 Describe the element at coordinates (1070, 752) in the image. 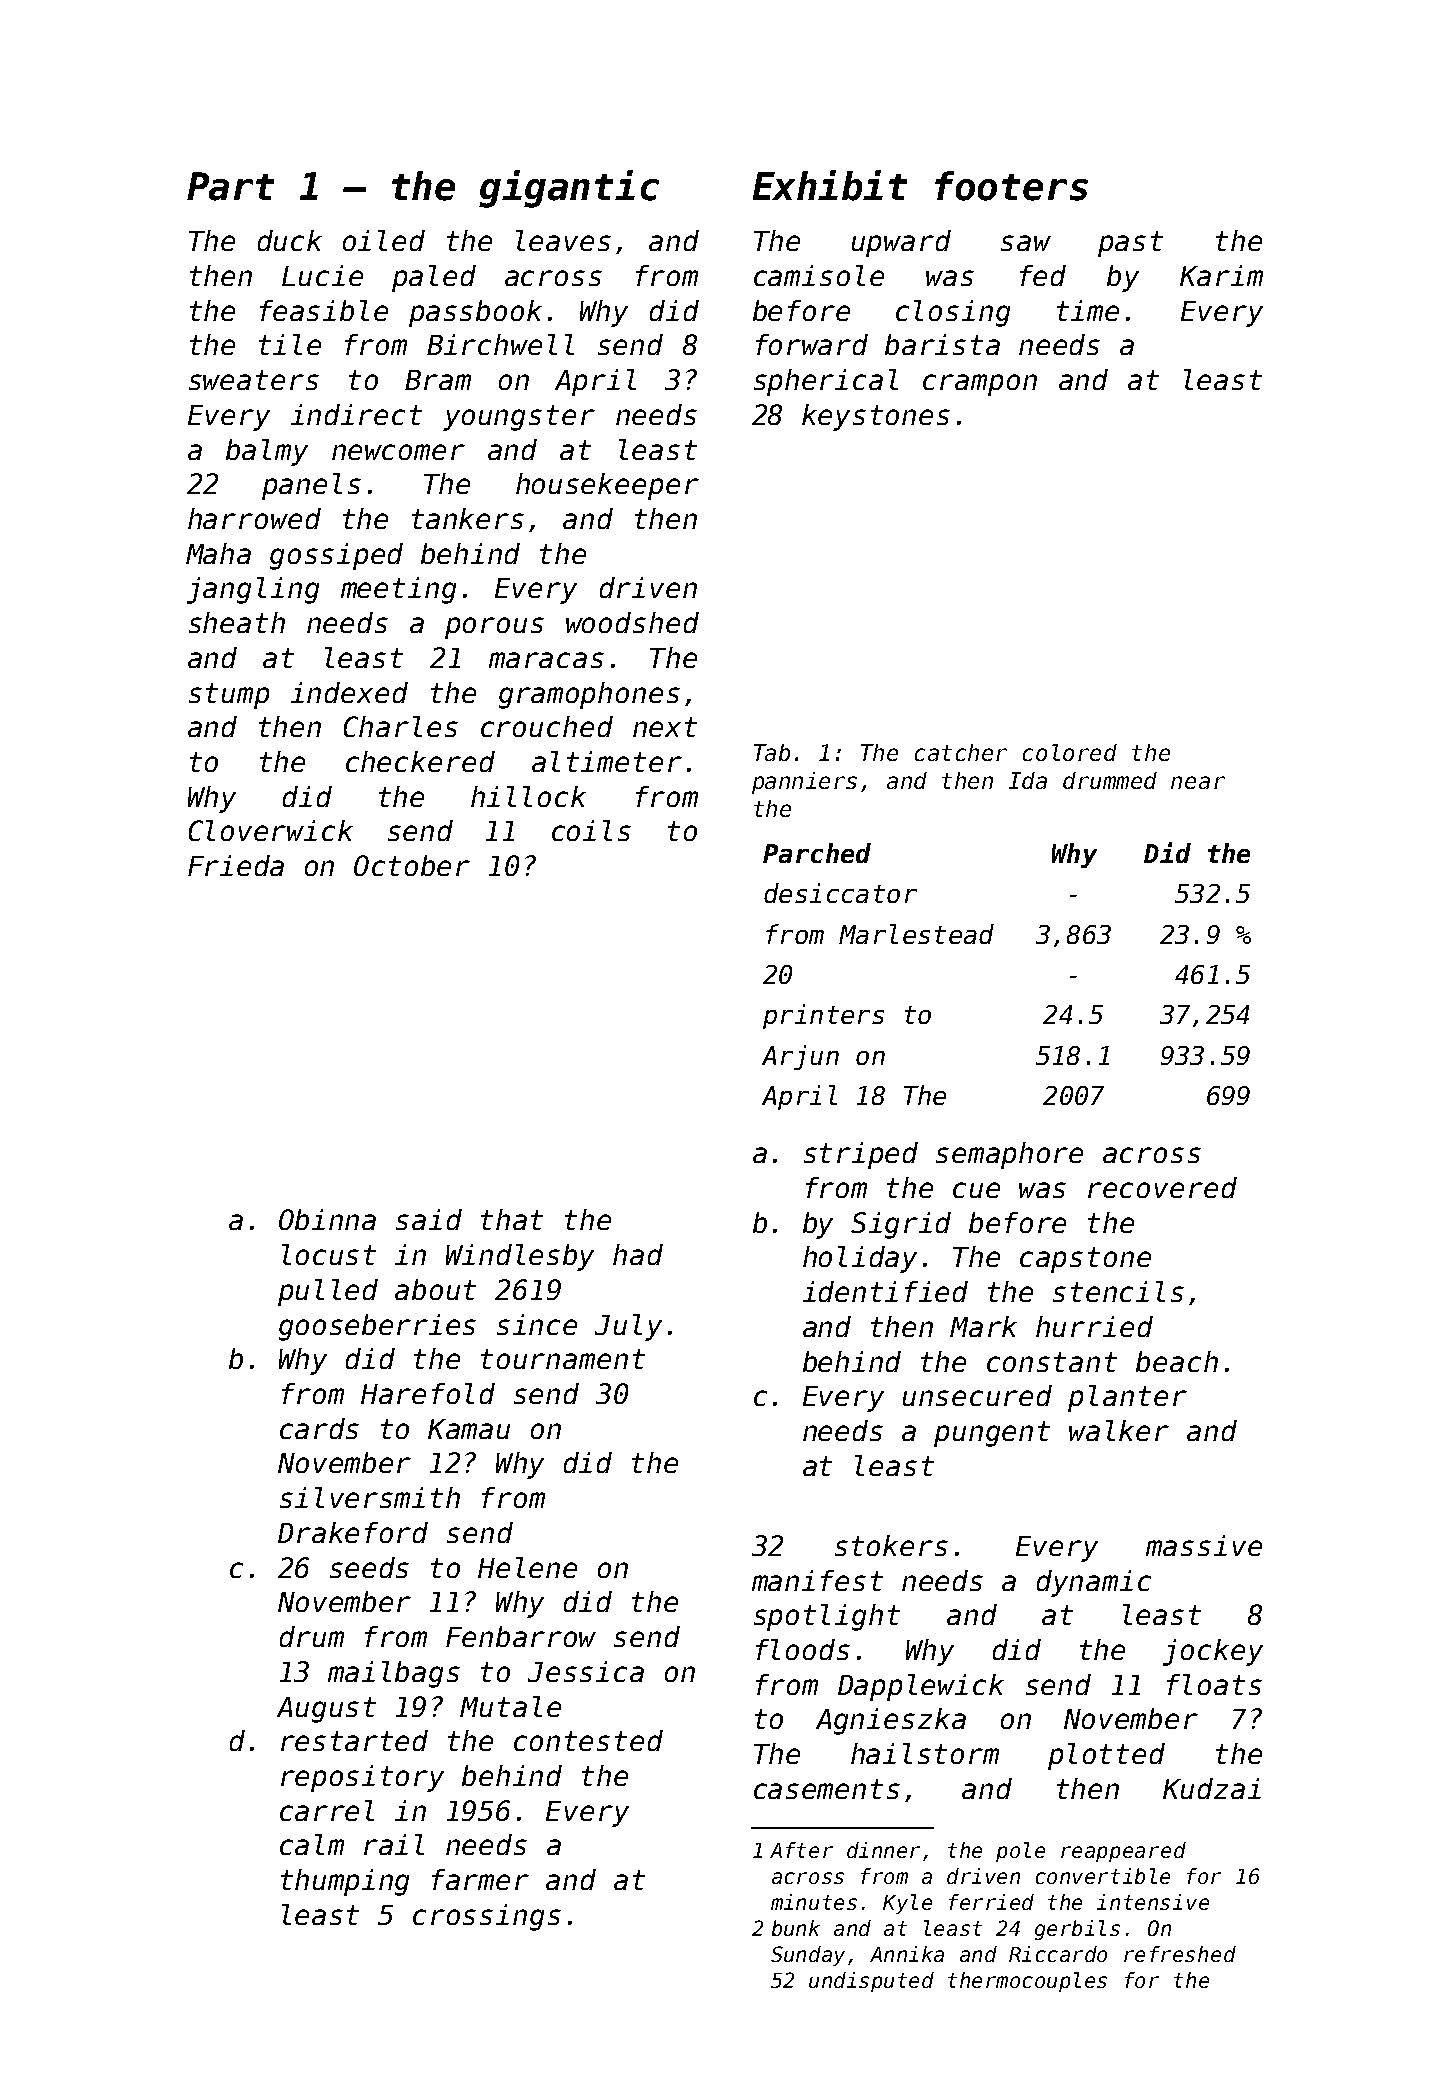

I see `colored` at that location.
